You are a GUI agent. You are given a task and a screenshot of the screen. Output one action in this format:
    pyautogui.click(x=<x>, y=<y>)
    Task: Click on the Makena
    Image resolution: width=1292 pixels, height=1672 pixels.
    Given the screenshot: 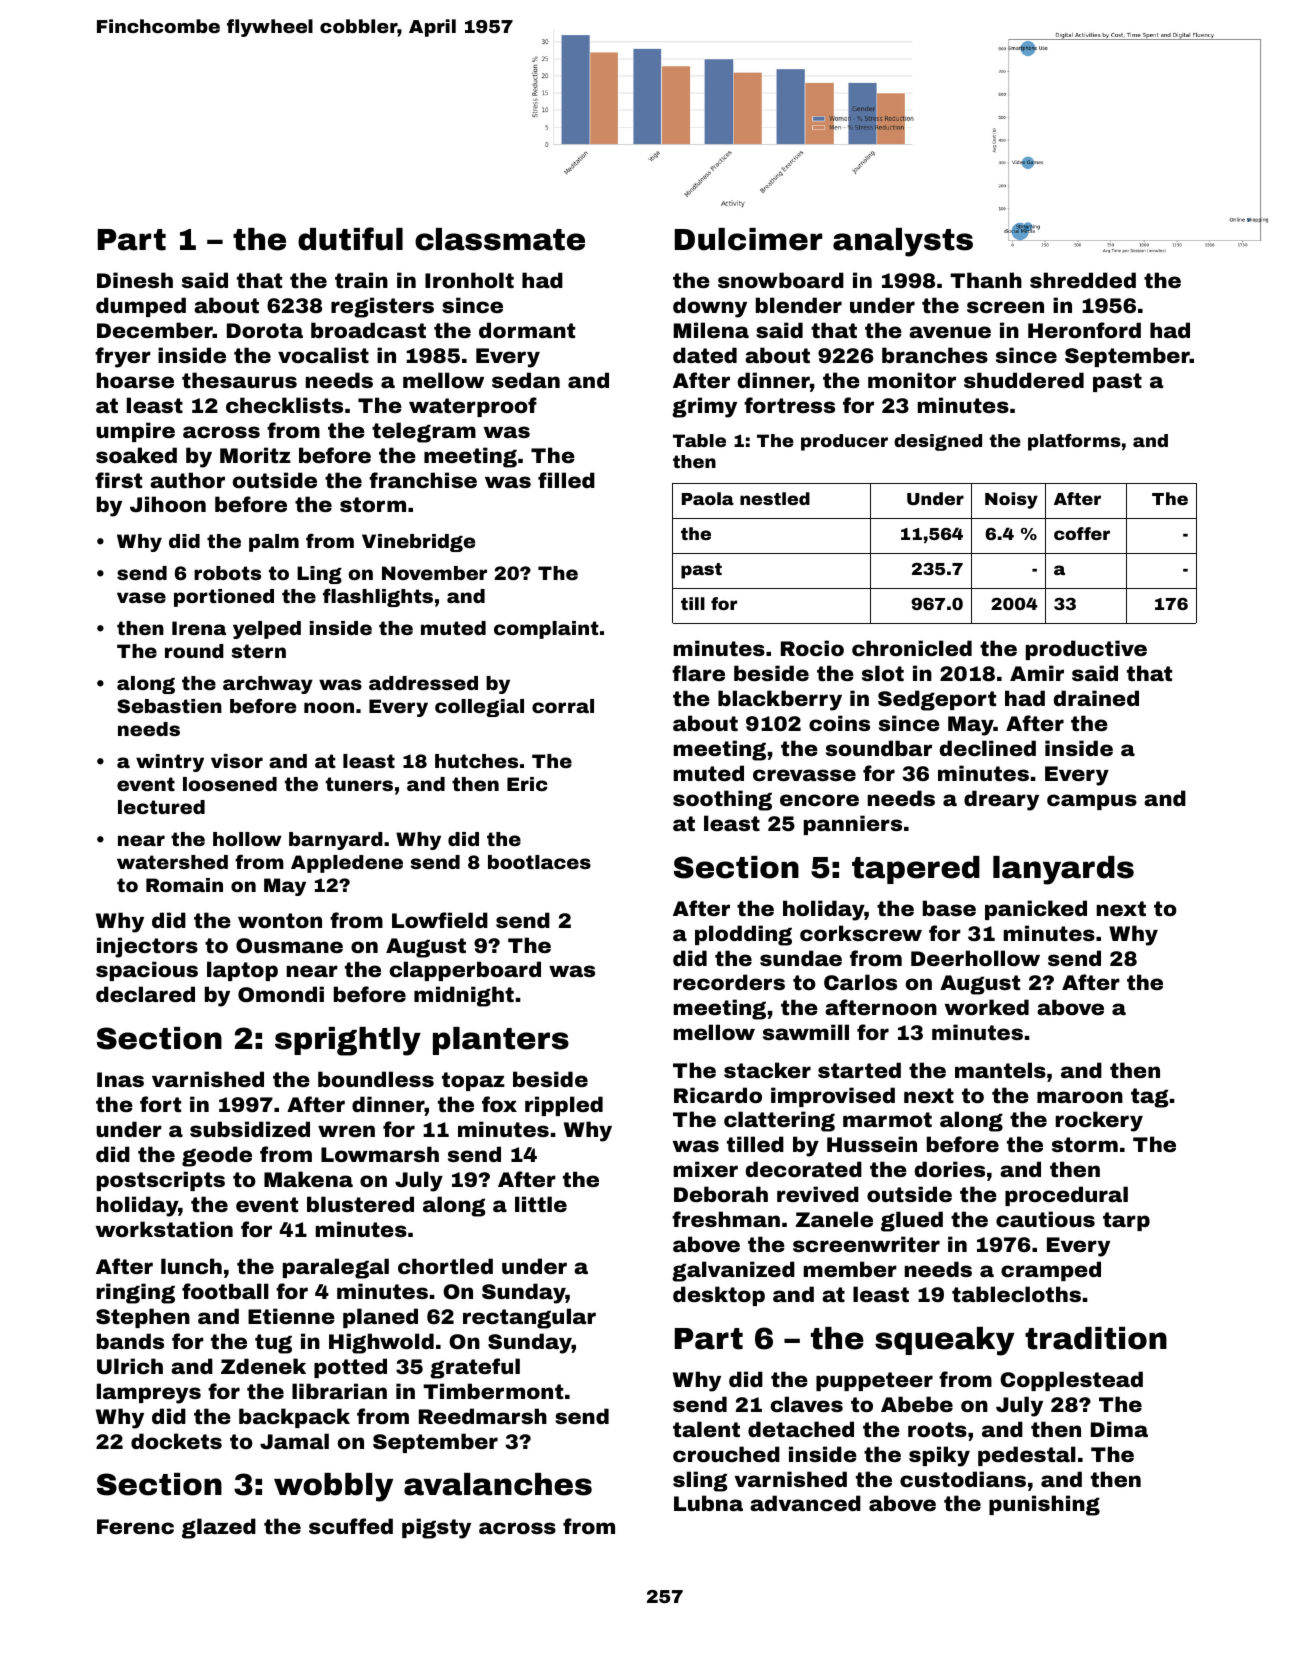 What is the action you would take?
    pyautogui.click(x=308, y=1179)
